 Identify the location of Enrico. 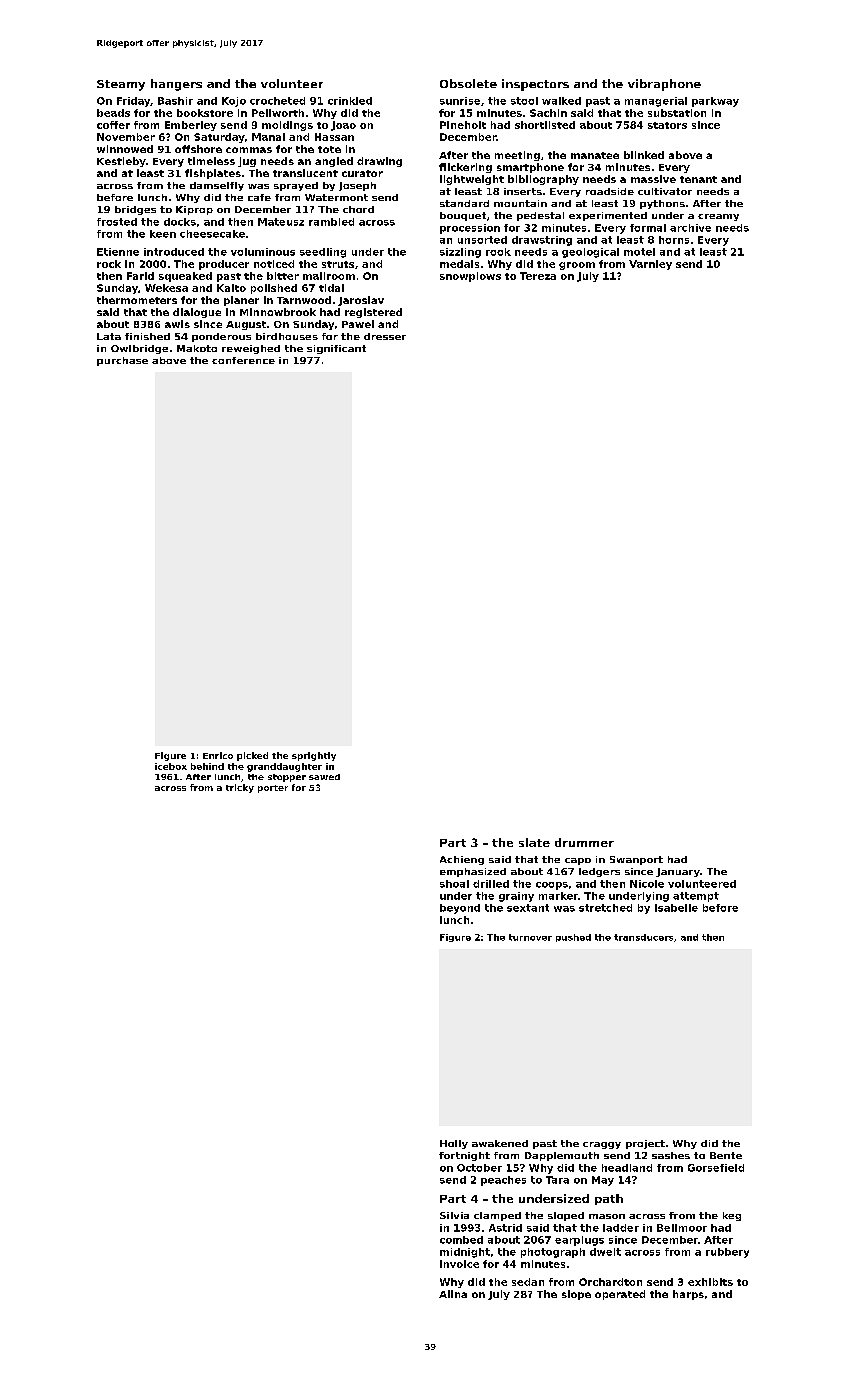
(218, 755).
